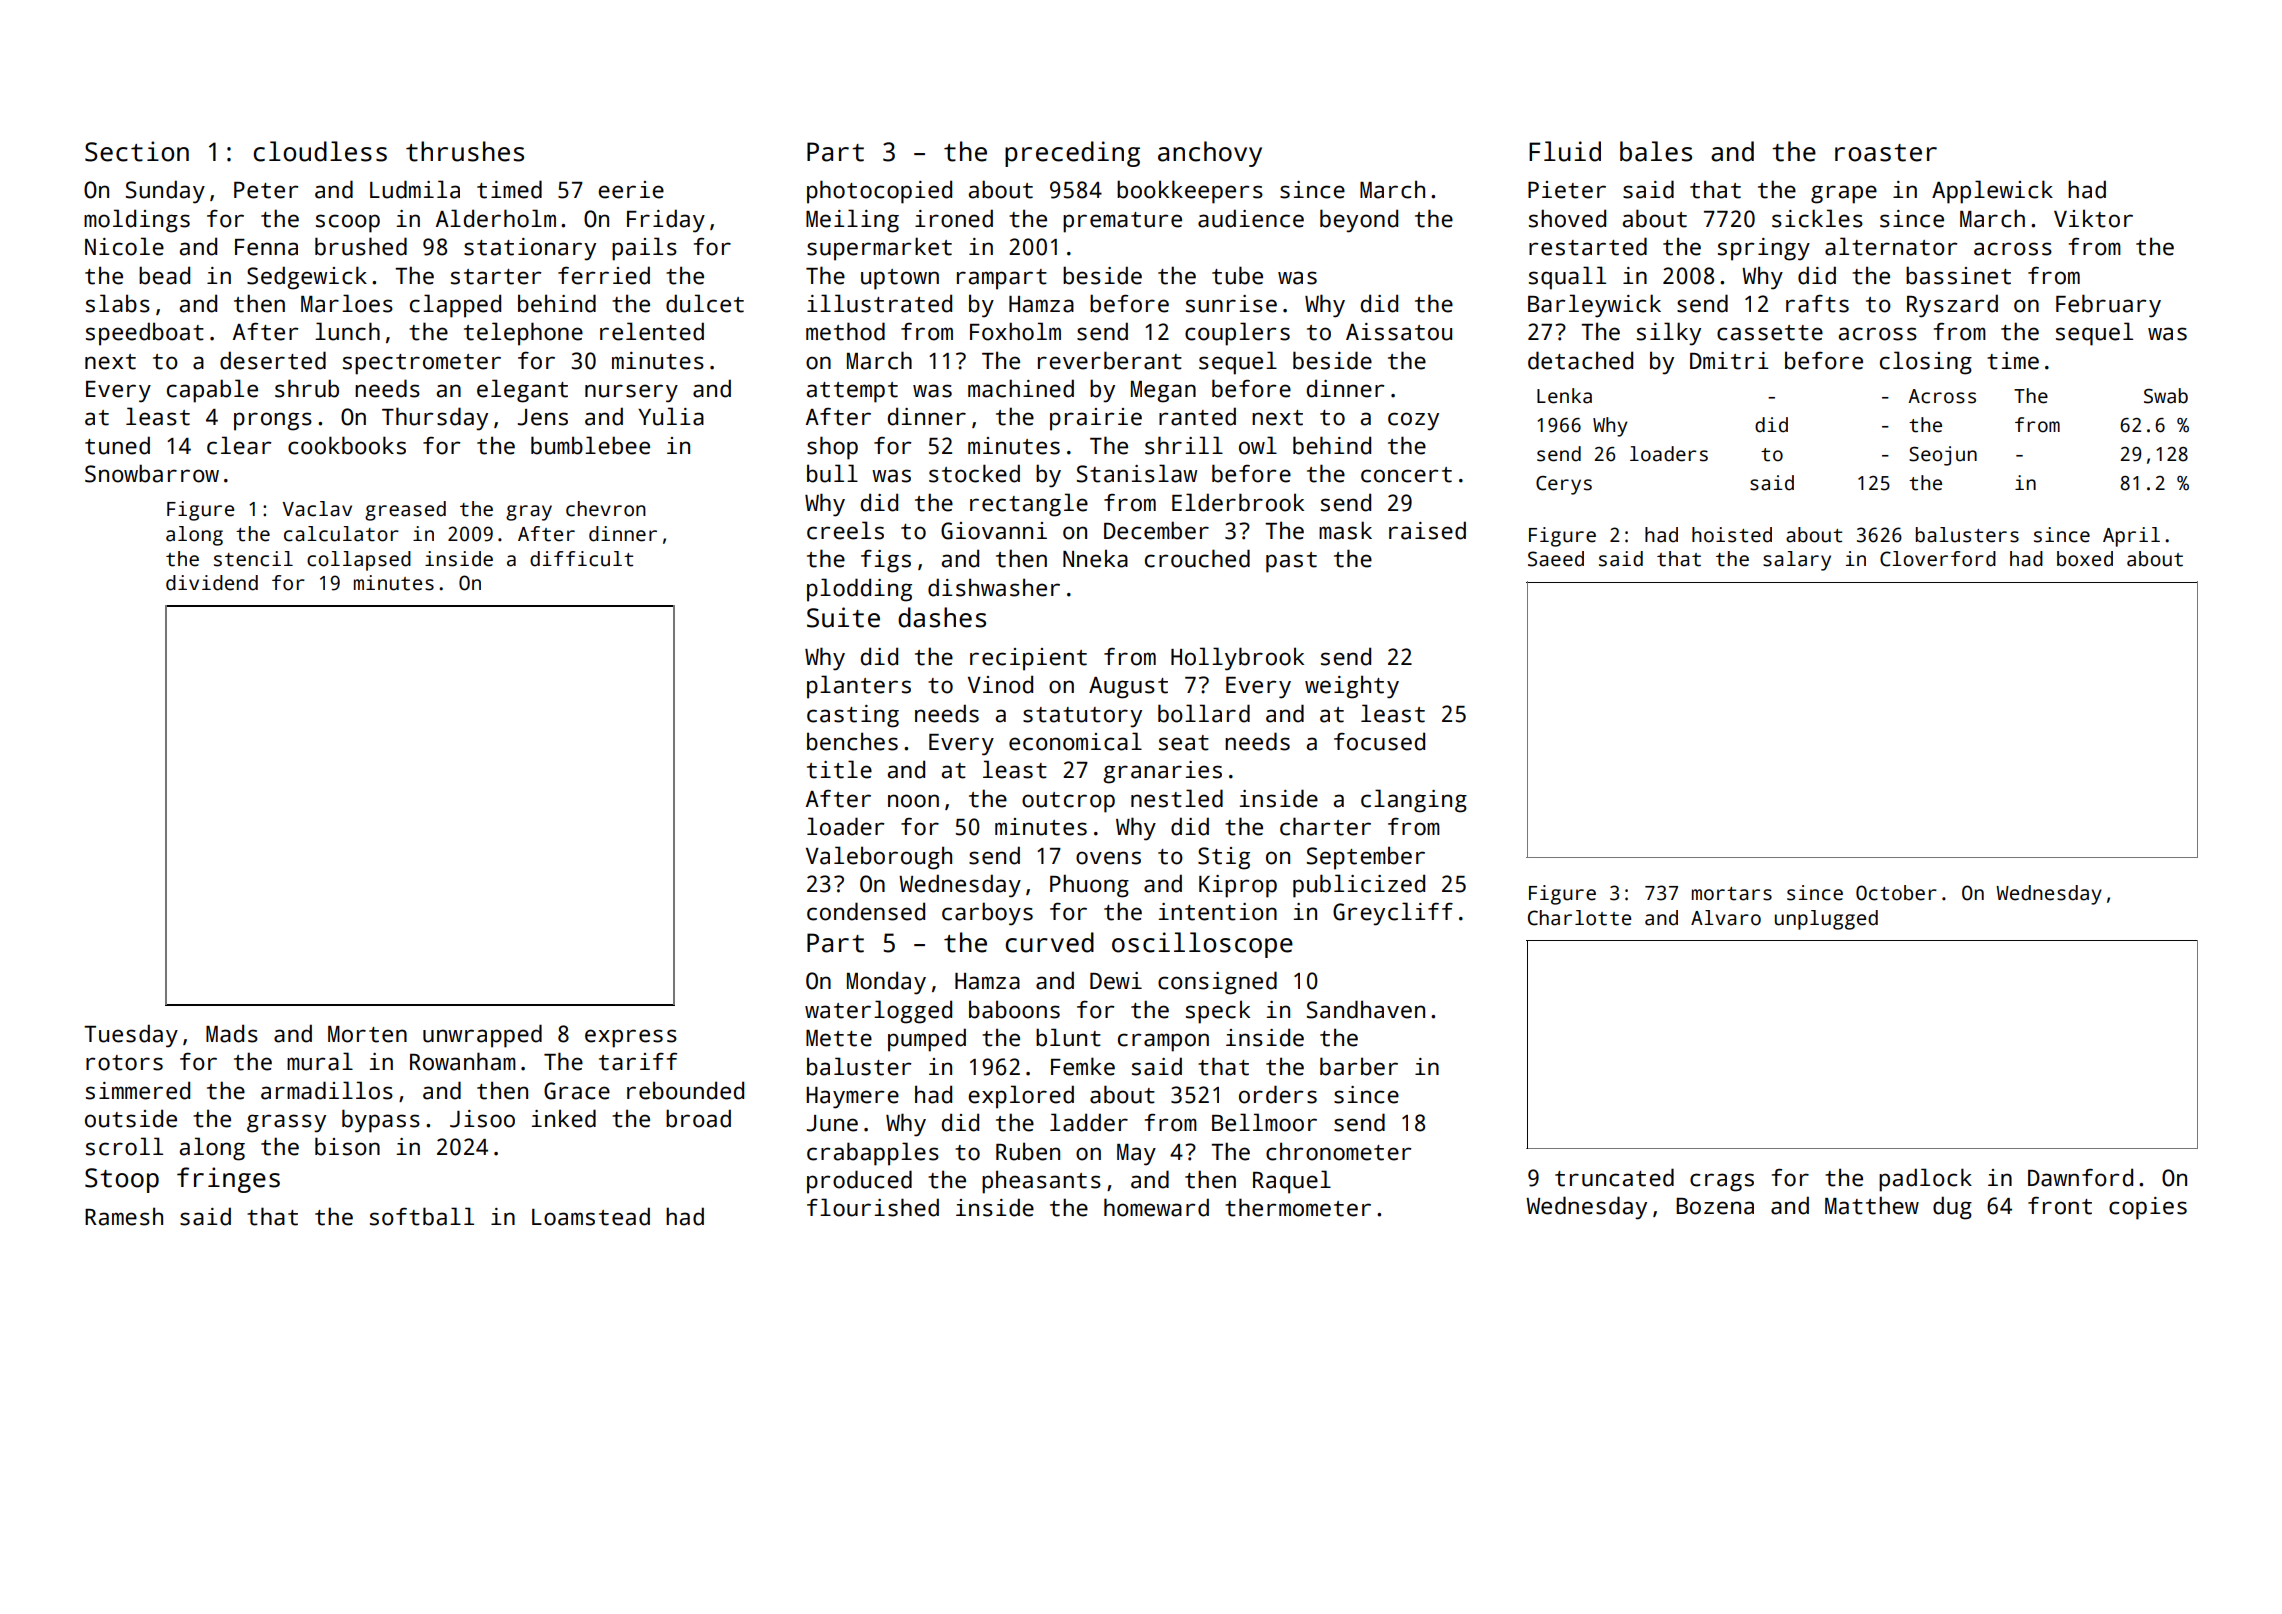  What do you see at coordinates (152, 473) in the screenshot?
I see `Snowbarrow` at bounding box center [152, 473].
